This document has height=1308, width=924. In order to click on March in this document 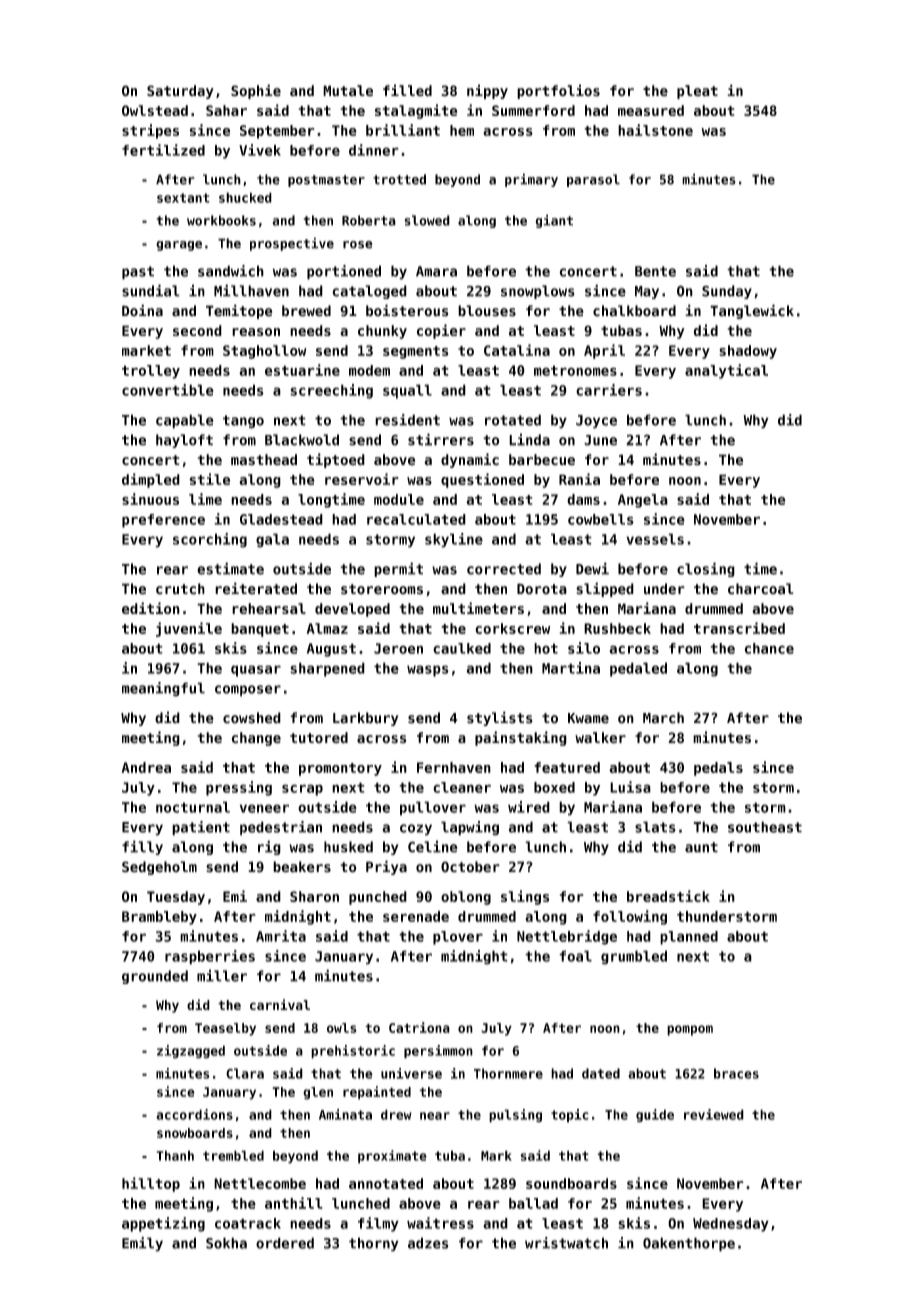, I will do `click(663, 718)`.
